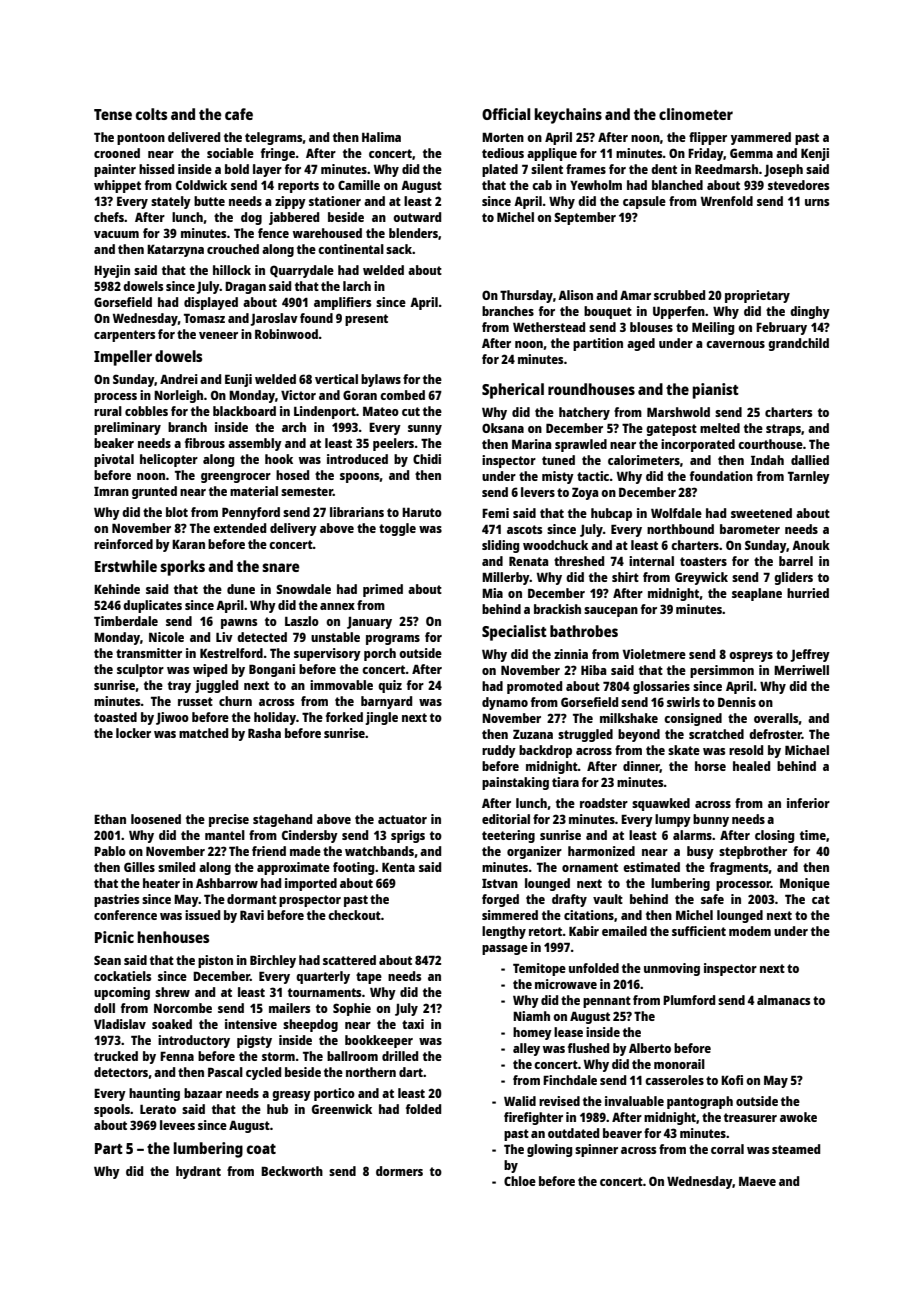 This page has height=1308, width=924. What do you see at coordinates (684, 750) in the page?
I see `skate` at bounding box center [684, 750].
